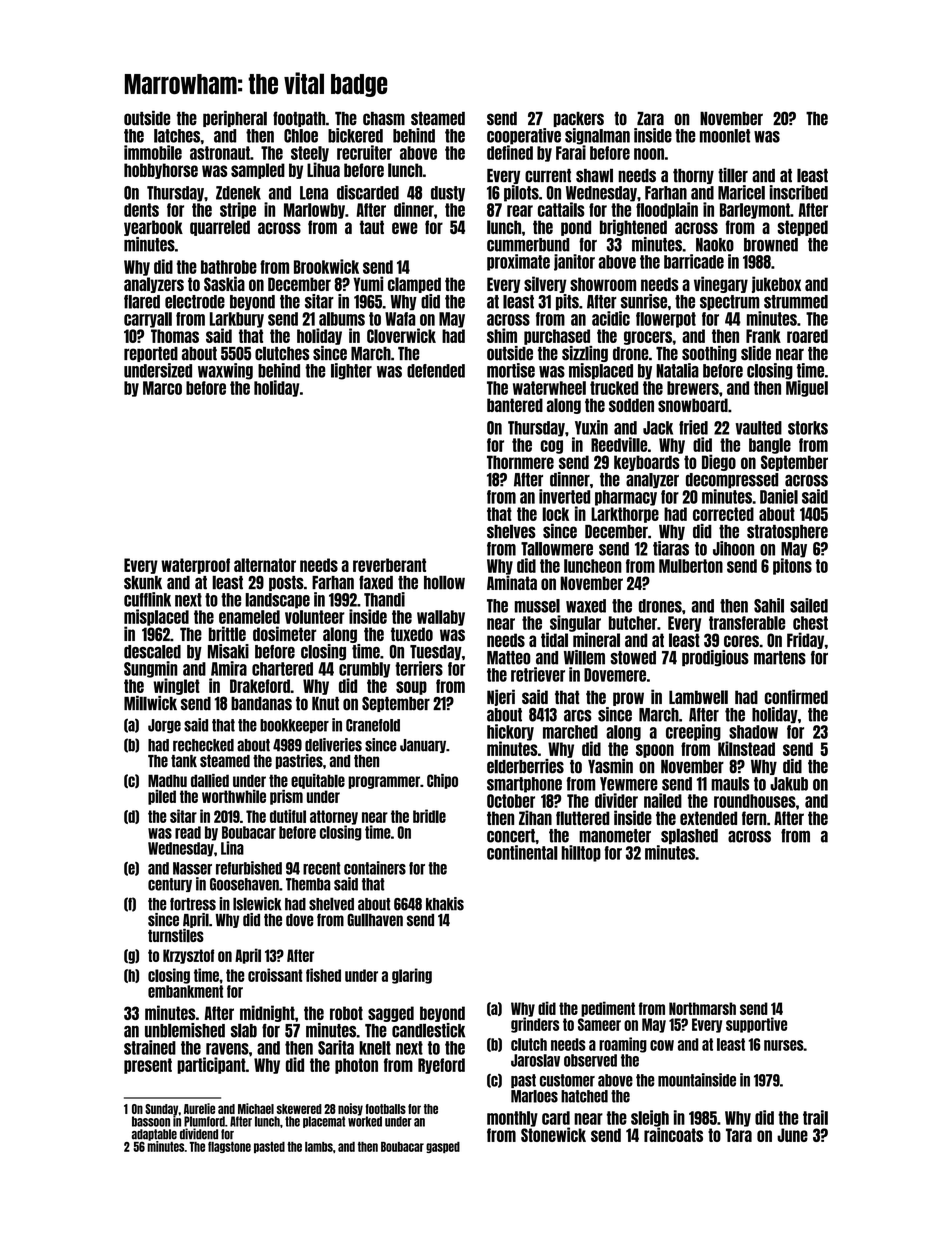 Image resolution: width=952 pixels, height=1233 pixels. Describe the element at coordinates (756, 1025) in the image. I see `supportive` at that location.
